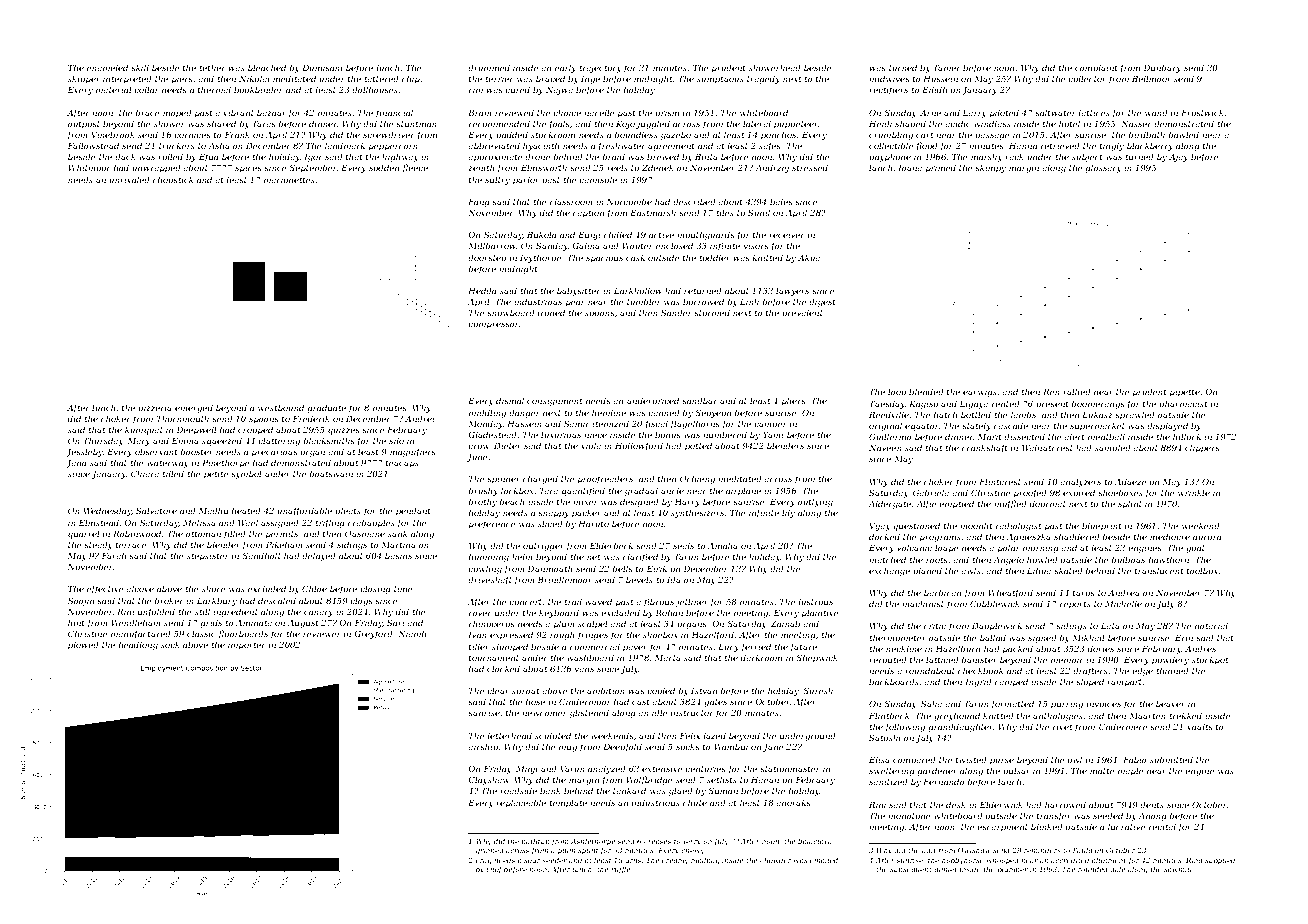 The image size is (1308, 924). What do you see at coordinates (1202, 112) in the image?
I see `Frostwick` at bounding box center [1202, 112].
